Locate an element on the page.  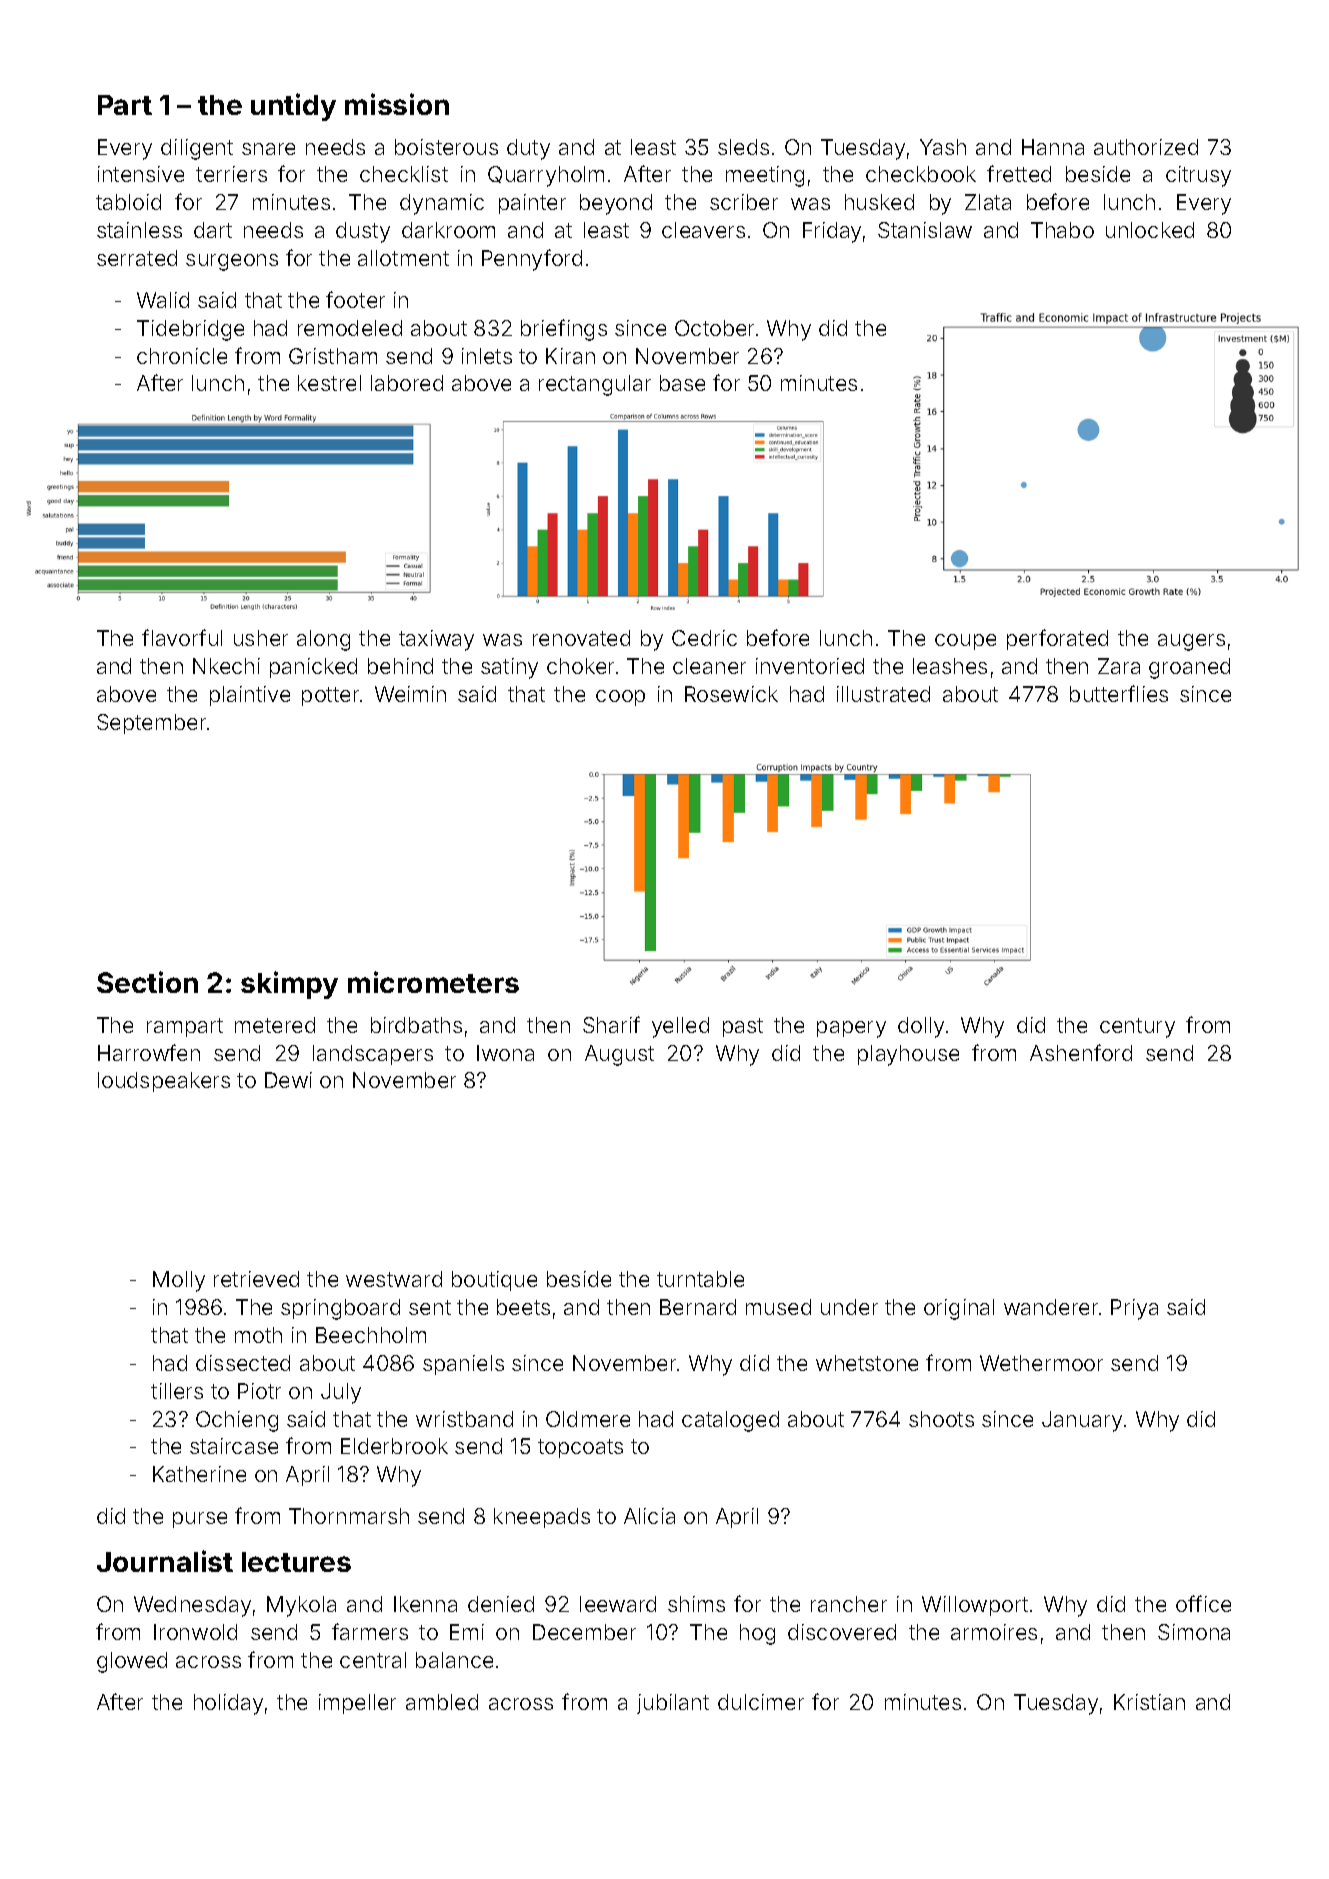
untidy is located at coordinates (293, 107).
